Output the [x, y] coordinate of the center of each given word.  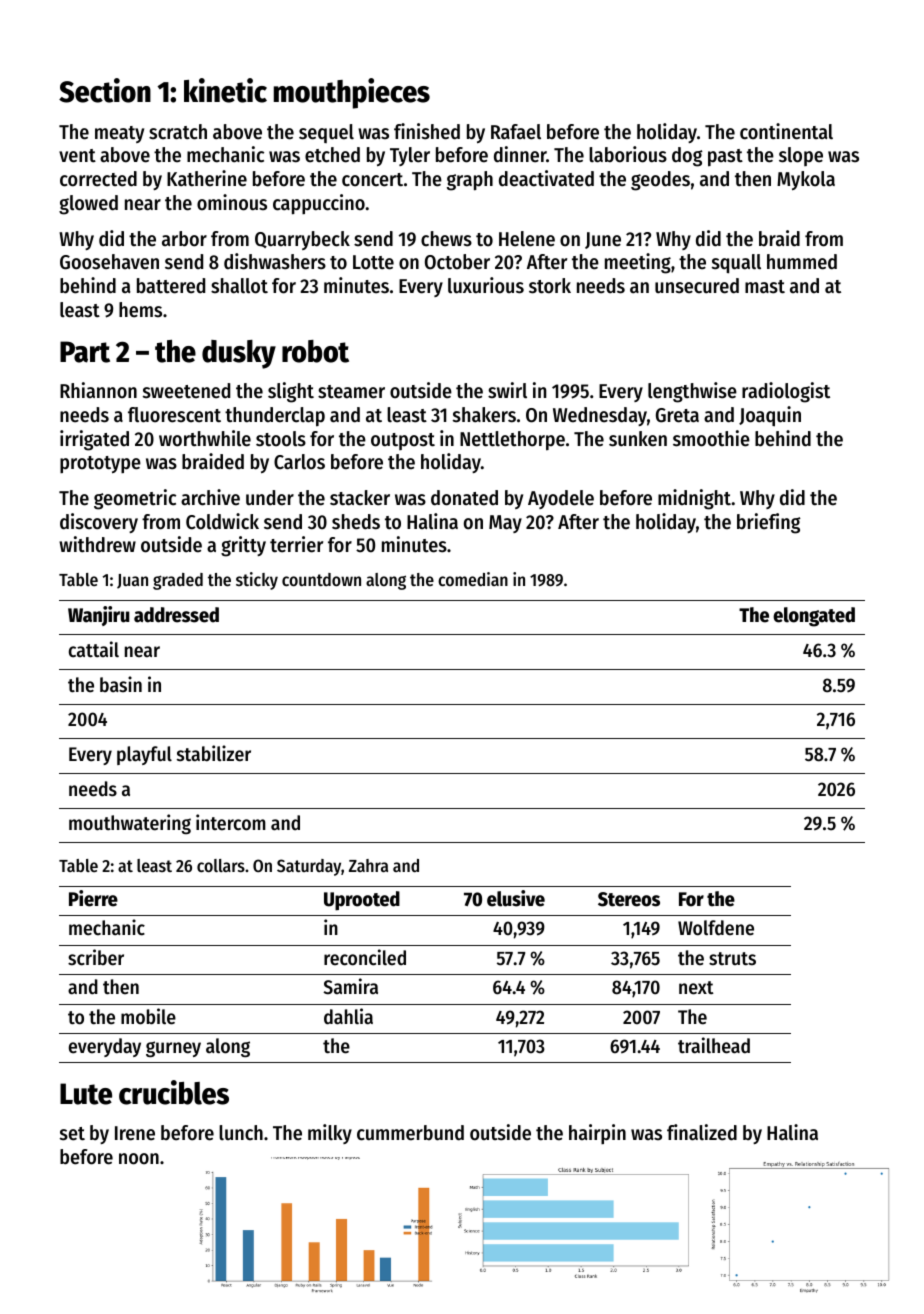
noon [139, 1159]
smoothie [711, 438]
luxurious [486, 285]
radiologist [786, 392]
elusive [516, 898]
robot [315, 351]
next [696, 988]
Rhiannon [98, 390]
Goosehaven [109, 262]
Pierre [93, 898]
